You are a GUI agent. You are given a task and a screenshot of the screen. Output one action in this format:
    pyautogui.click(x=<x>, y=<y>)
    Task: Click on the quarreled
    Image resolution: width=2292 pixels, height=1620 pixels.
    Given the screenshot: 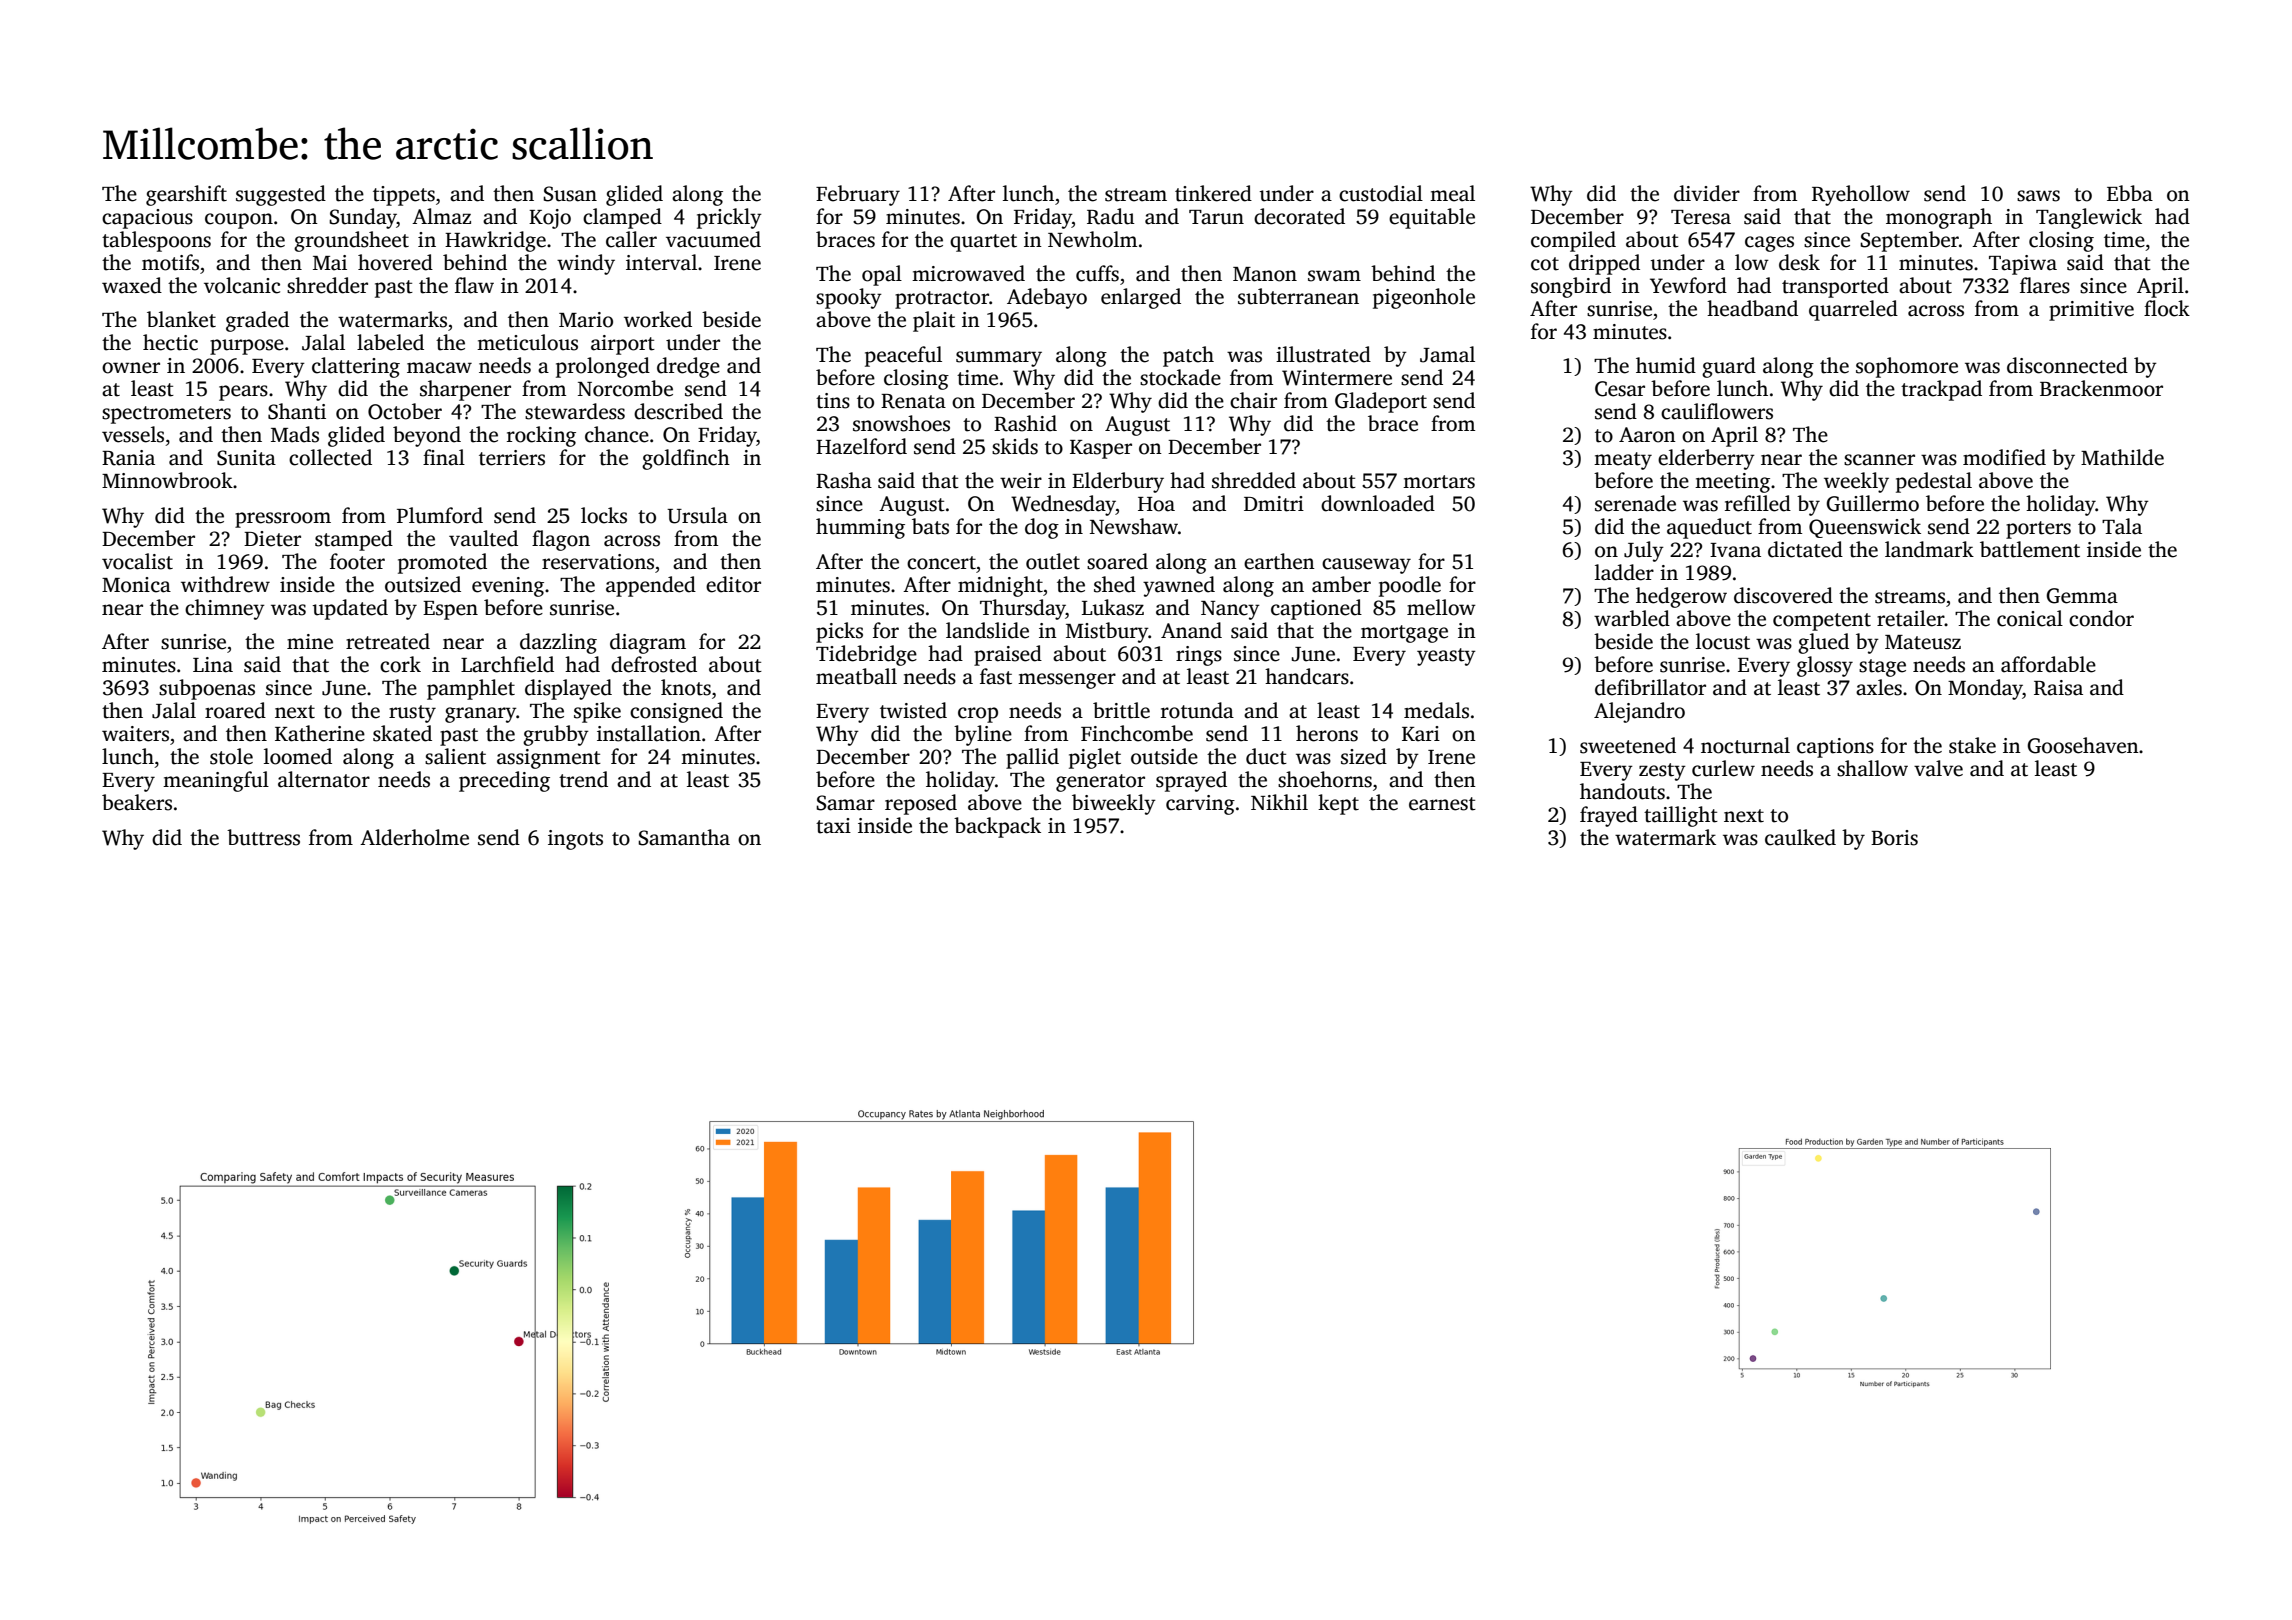 What is the action you would take?
    pyautogui.click(x=1853, y=310)
